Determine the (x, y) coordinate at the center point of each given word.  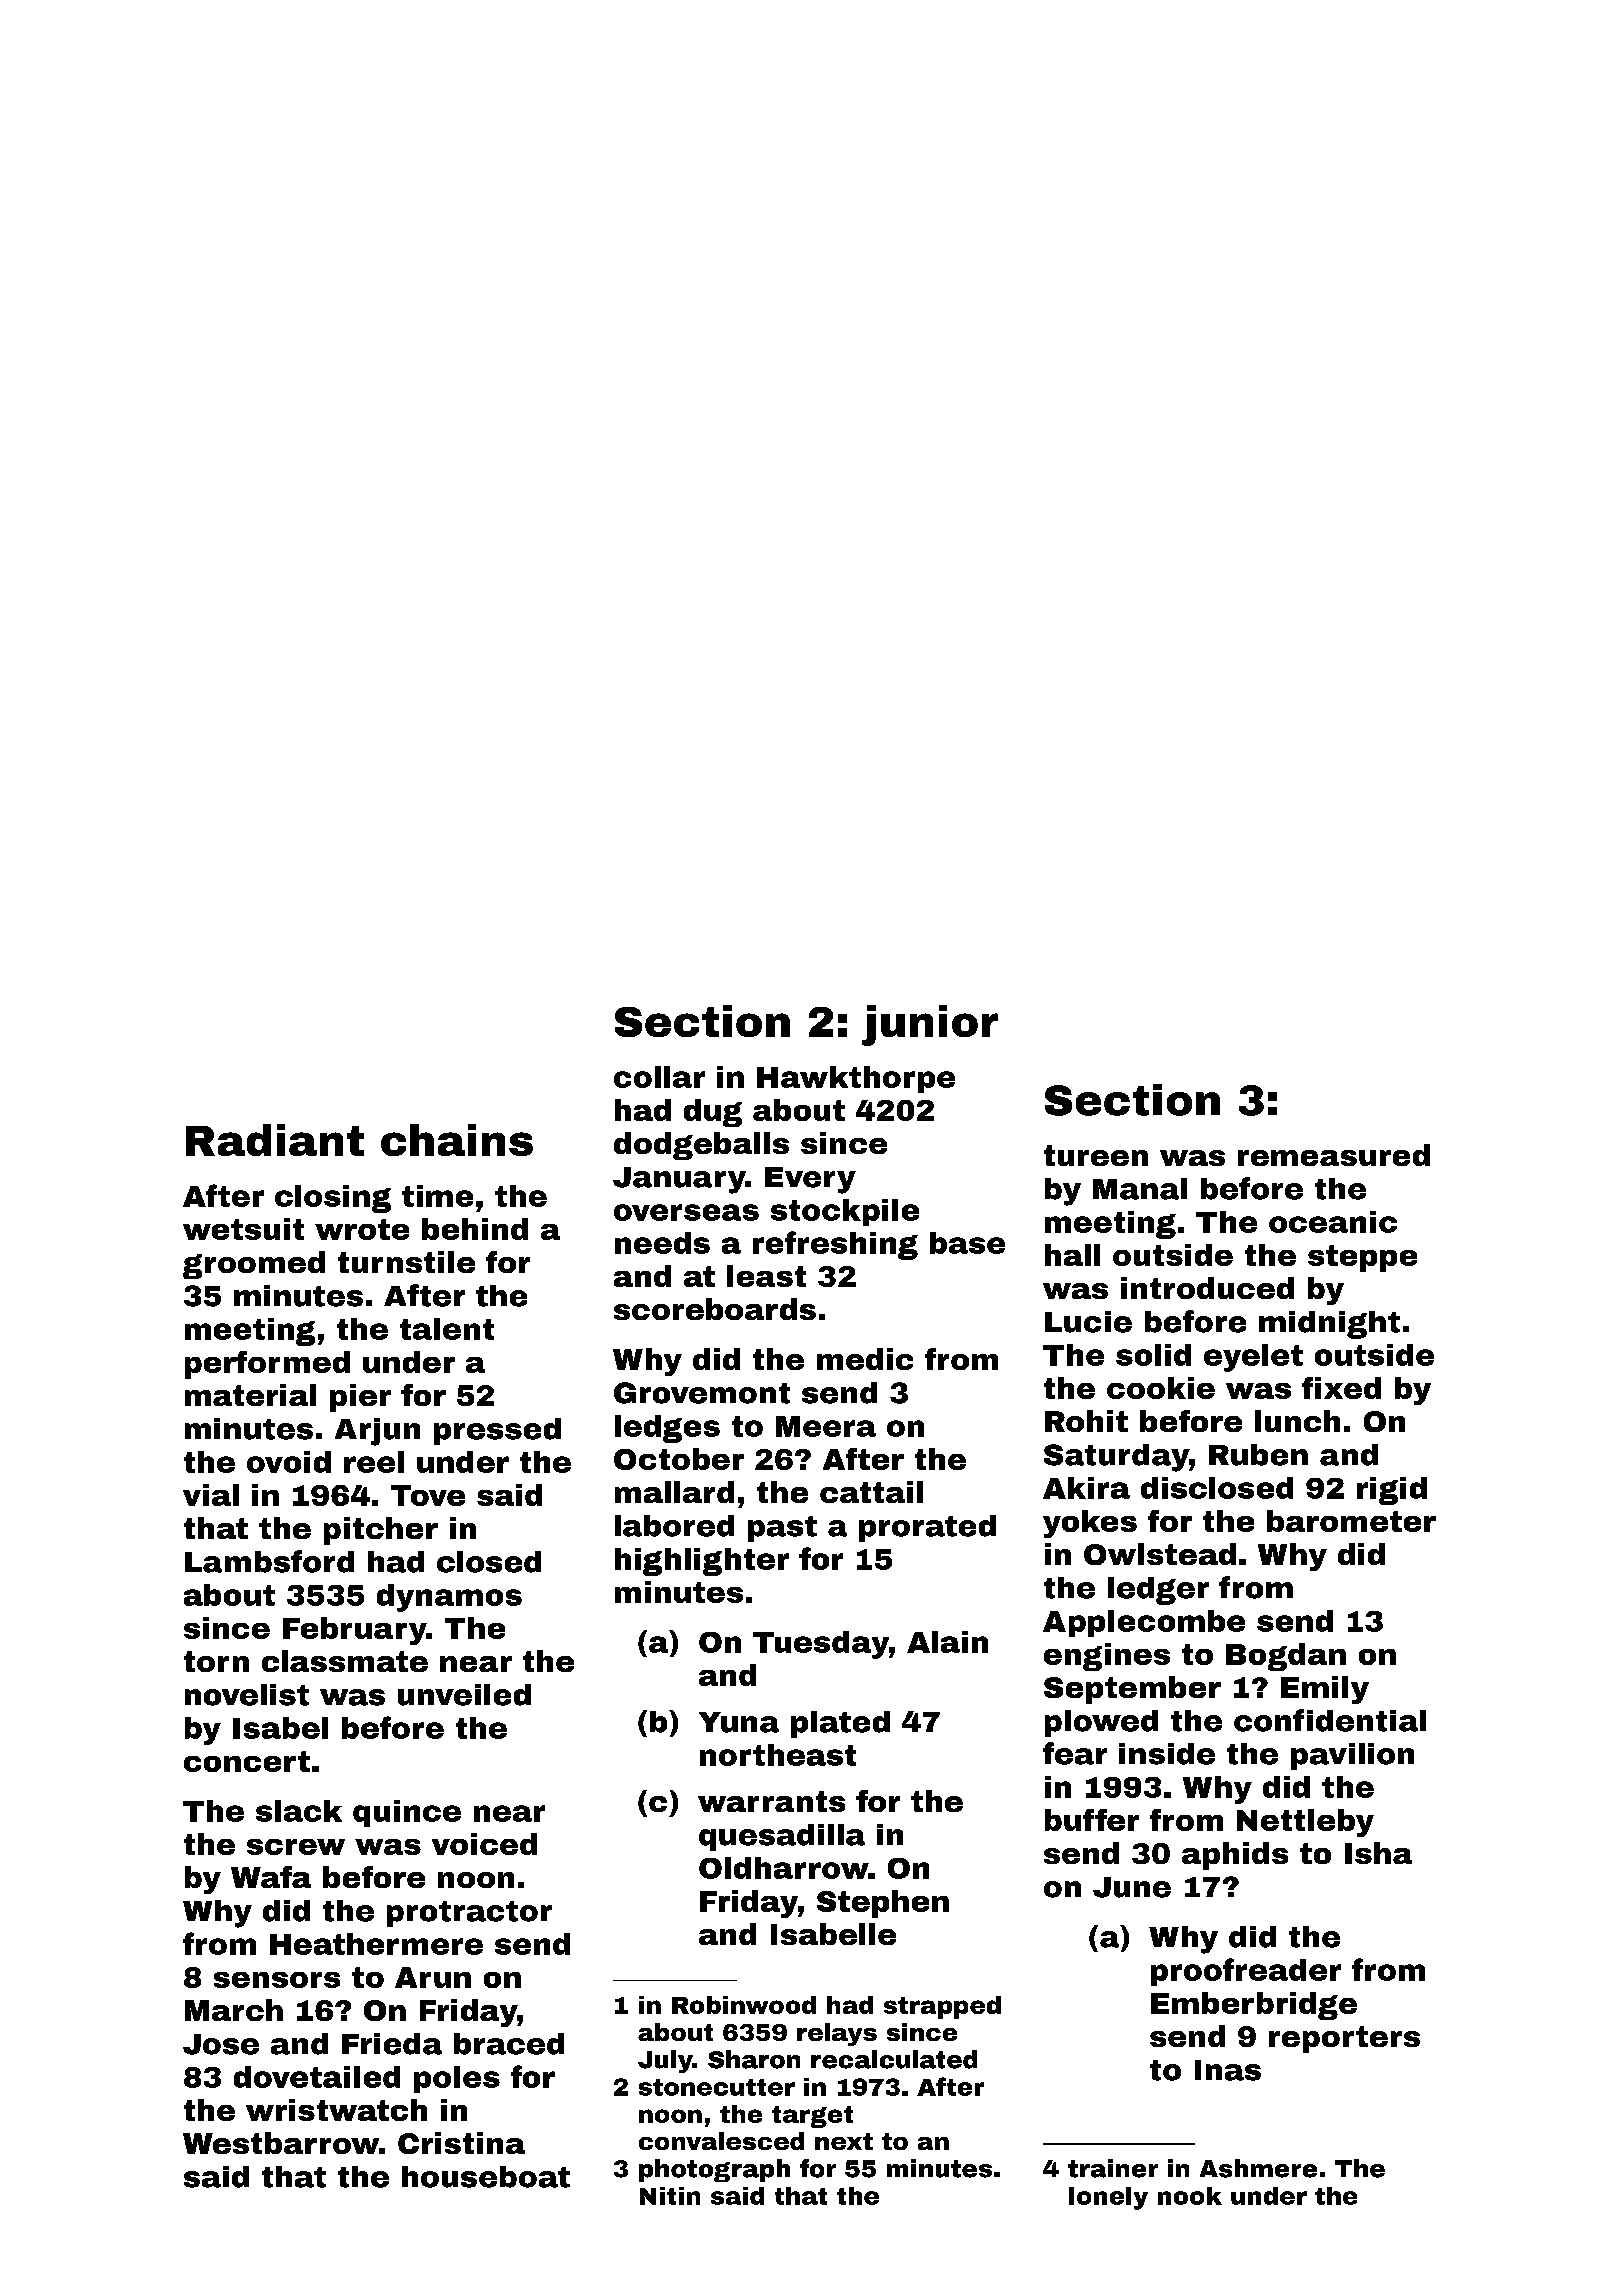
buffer (1092, 1820)
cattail (871, 1492)
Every (810, 1180)
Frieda (392, 2044)
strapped (942, 2007)
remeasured (1334, 1155)
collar (659, 1077)
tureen (1096, 1155)
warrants (771, 1801)
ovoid (289, 1462)
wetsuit (243, 1229)
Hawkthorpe (856, 1079)
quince (407, 1813)
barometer (1351, 1521)
